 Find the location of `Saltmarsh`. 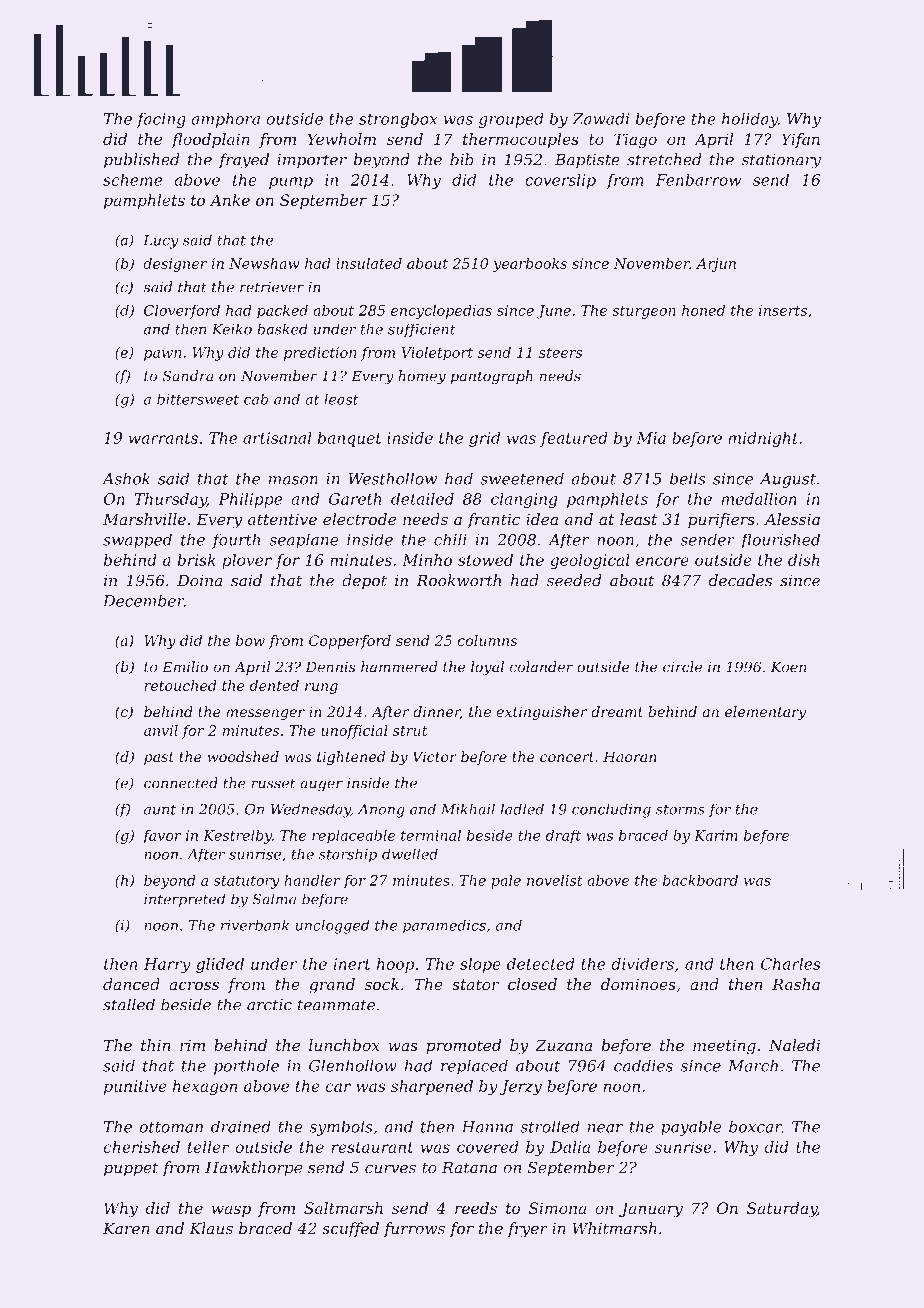

Saltmarsh is located at coordinates (343, 1208).
